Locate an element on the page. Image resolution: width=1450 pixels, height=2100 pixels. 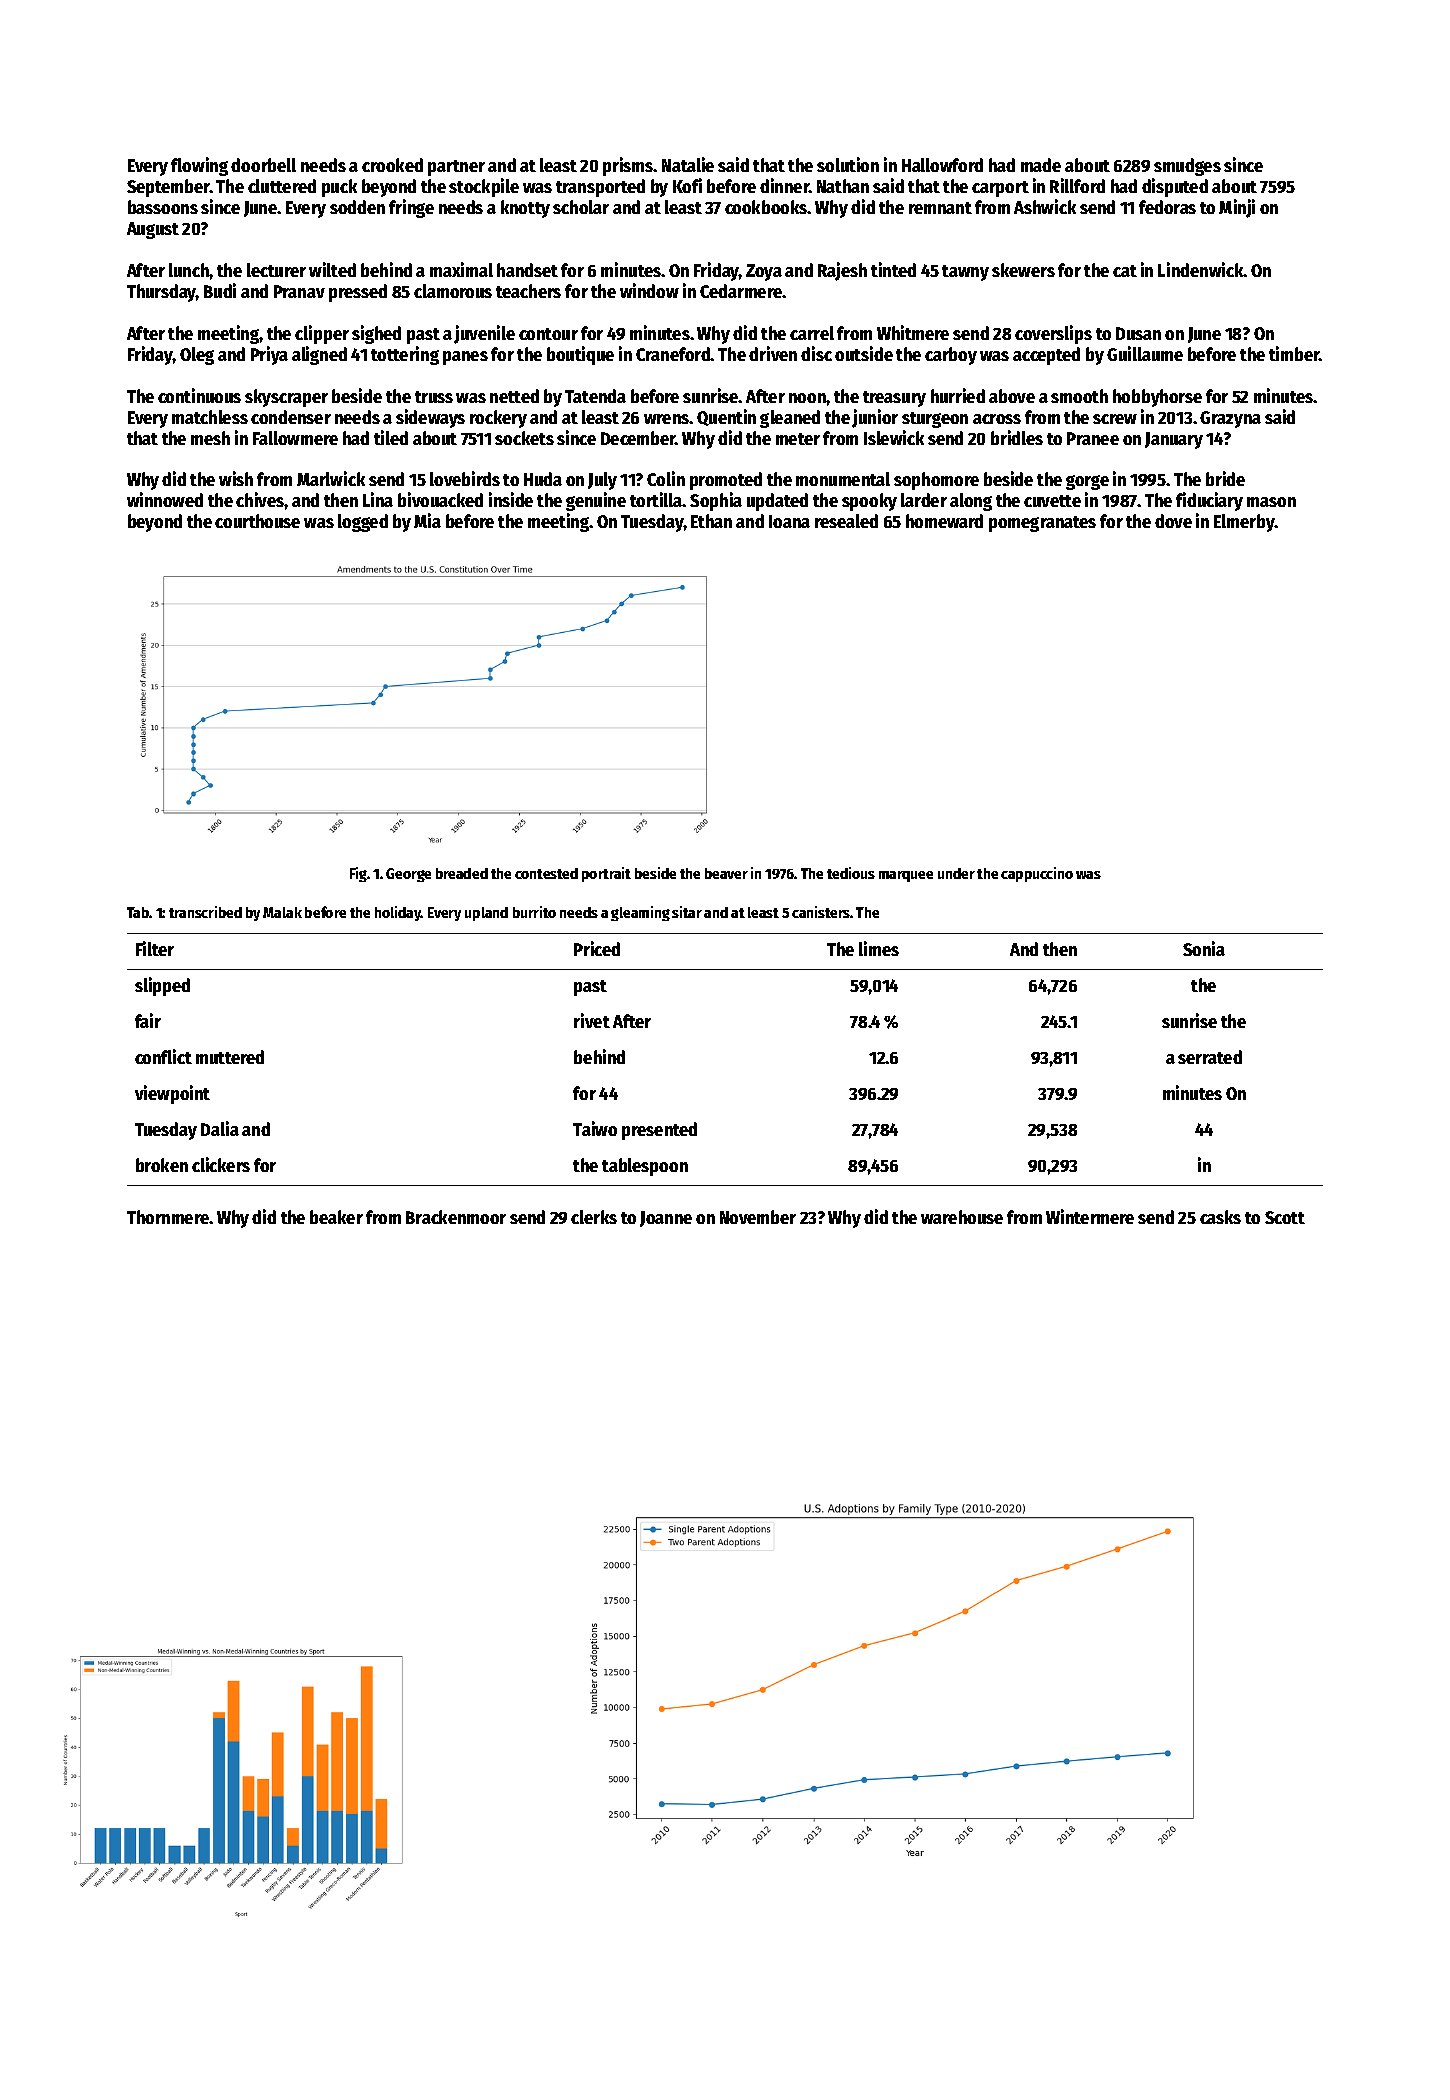
Filter is located at coordinates (155, 948).
